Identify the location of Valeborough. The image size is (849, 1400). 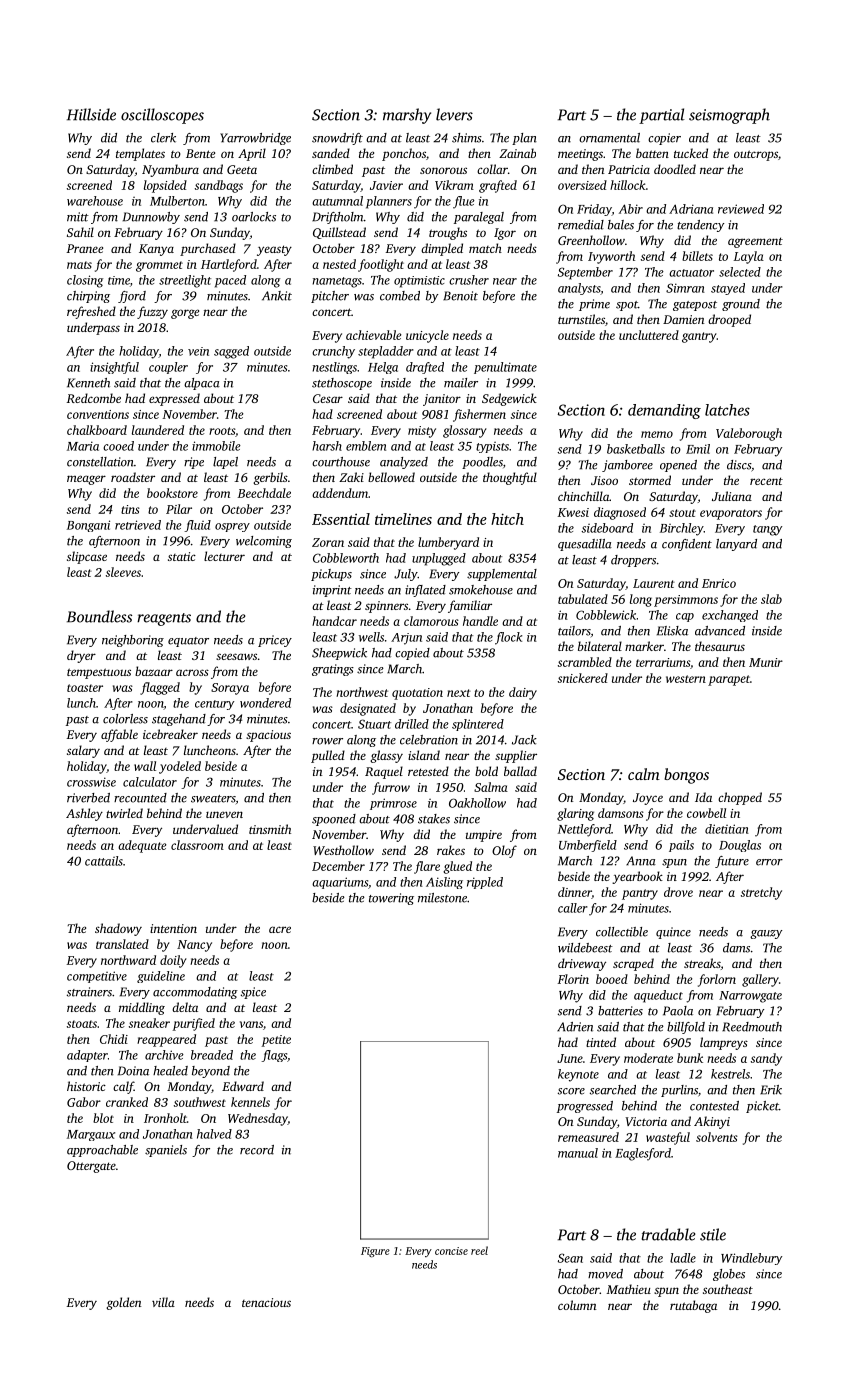
(749, 434).
